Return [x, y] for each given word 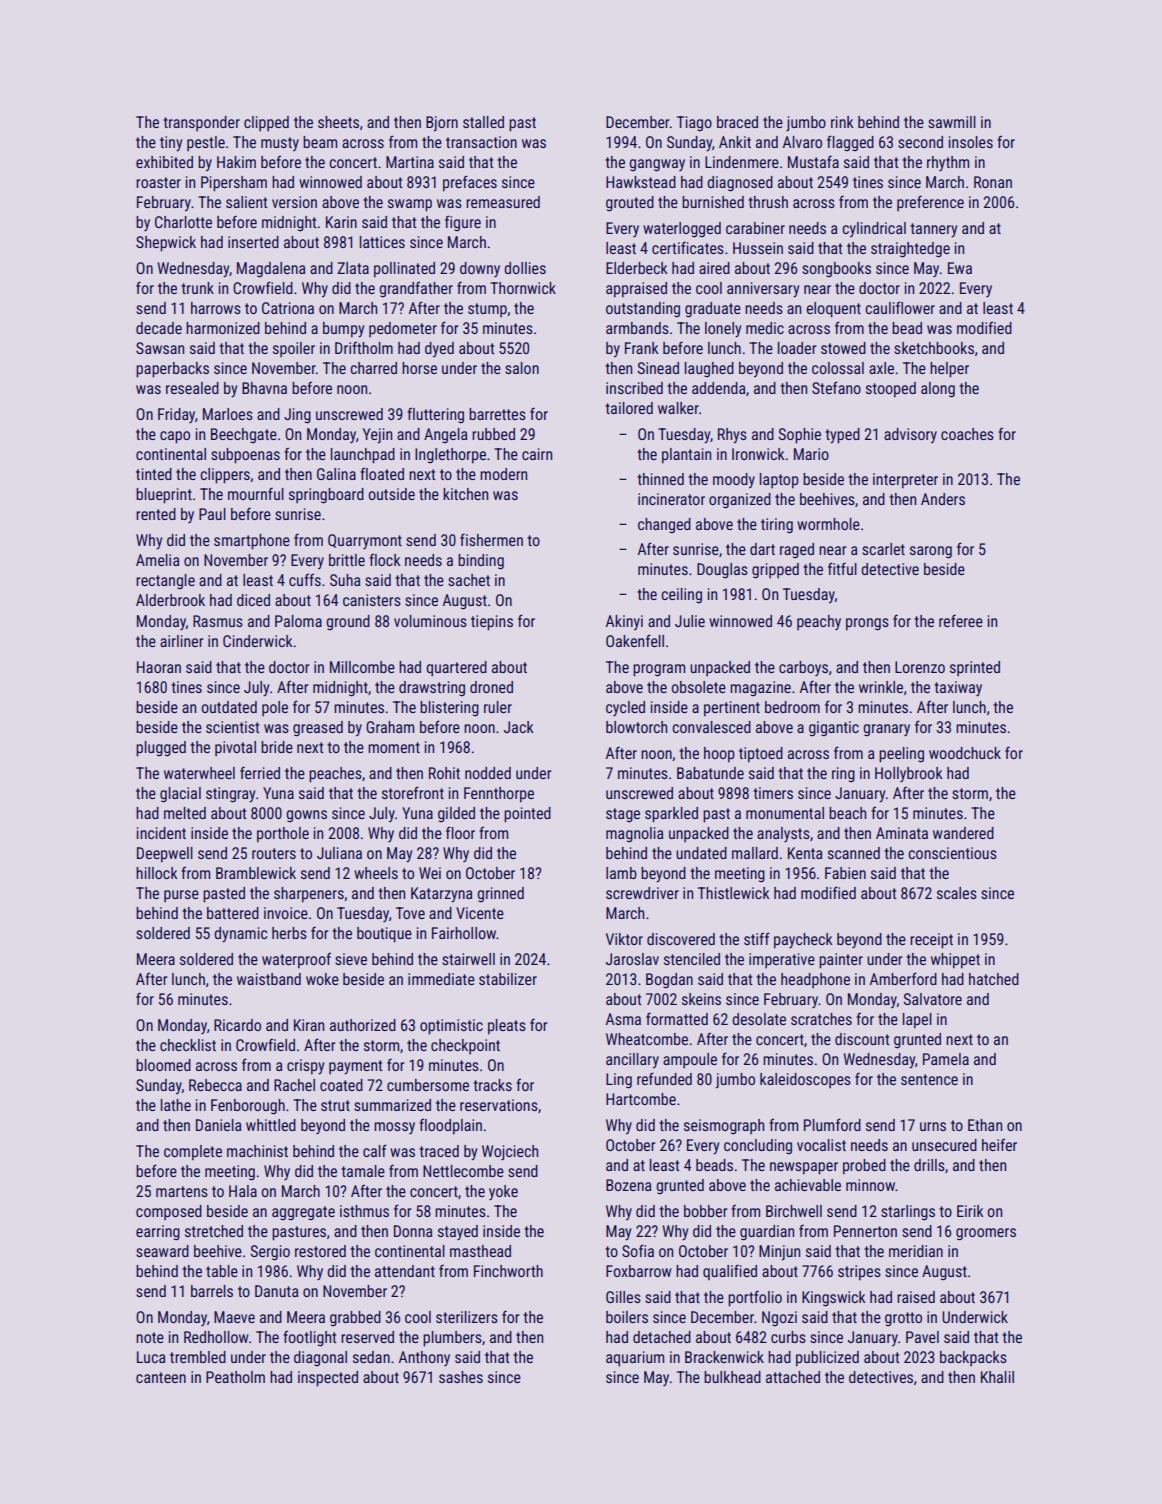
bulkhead [732, 1377]
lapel [917, 1021]
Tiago [694, 124]
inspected [328, 1379]
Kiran [309, 1025]
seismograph [724, 1127]
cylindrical [874, 229]
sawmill [952, 122]
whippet [955, 961]
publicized [827, 1359]
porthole [283, 835]
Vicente [480, 913]
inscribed [634, 388]
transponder [201, 123]
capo [175, 437]
